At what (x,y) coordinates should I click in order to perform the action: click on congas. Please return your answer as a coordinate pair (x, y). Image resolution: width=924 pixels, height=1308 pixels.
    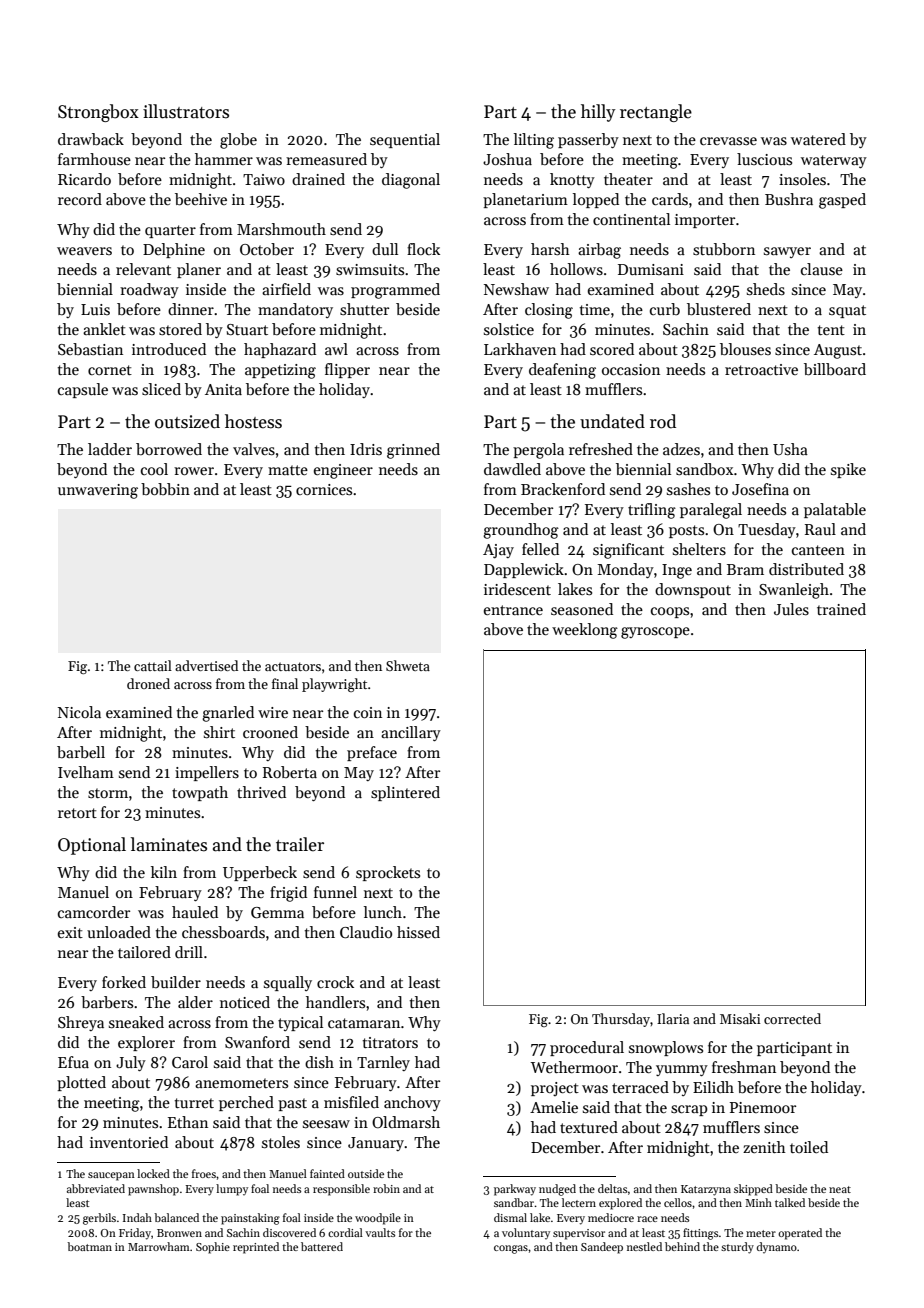
    Looking at the image, I should click on (511, 1249).
